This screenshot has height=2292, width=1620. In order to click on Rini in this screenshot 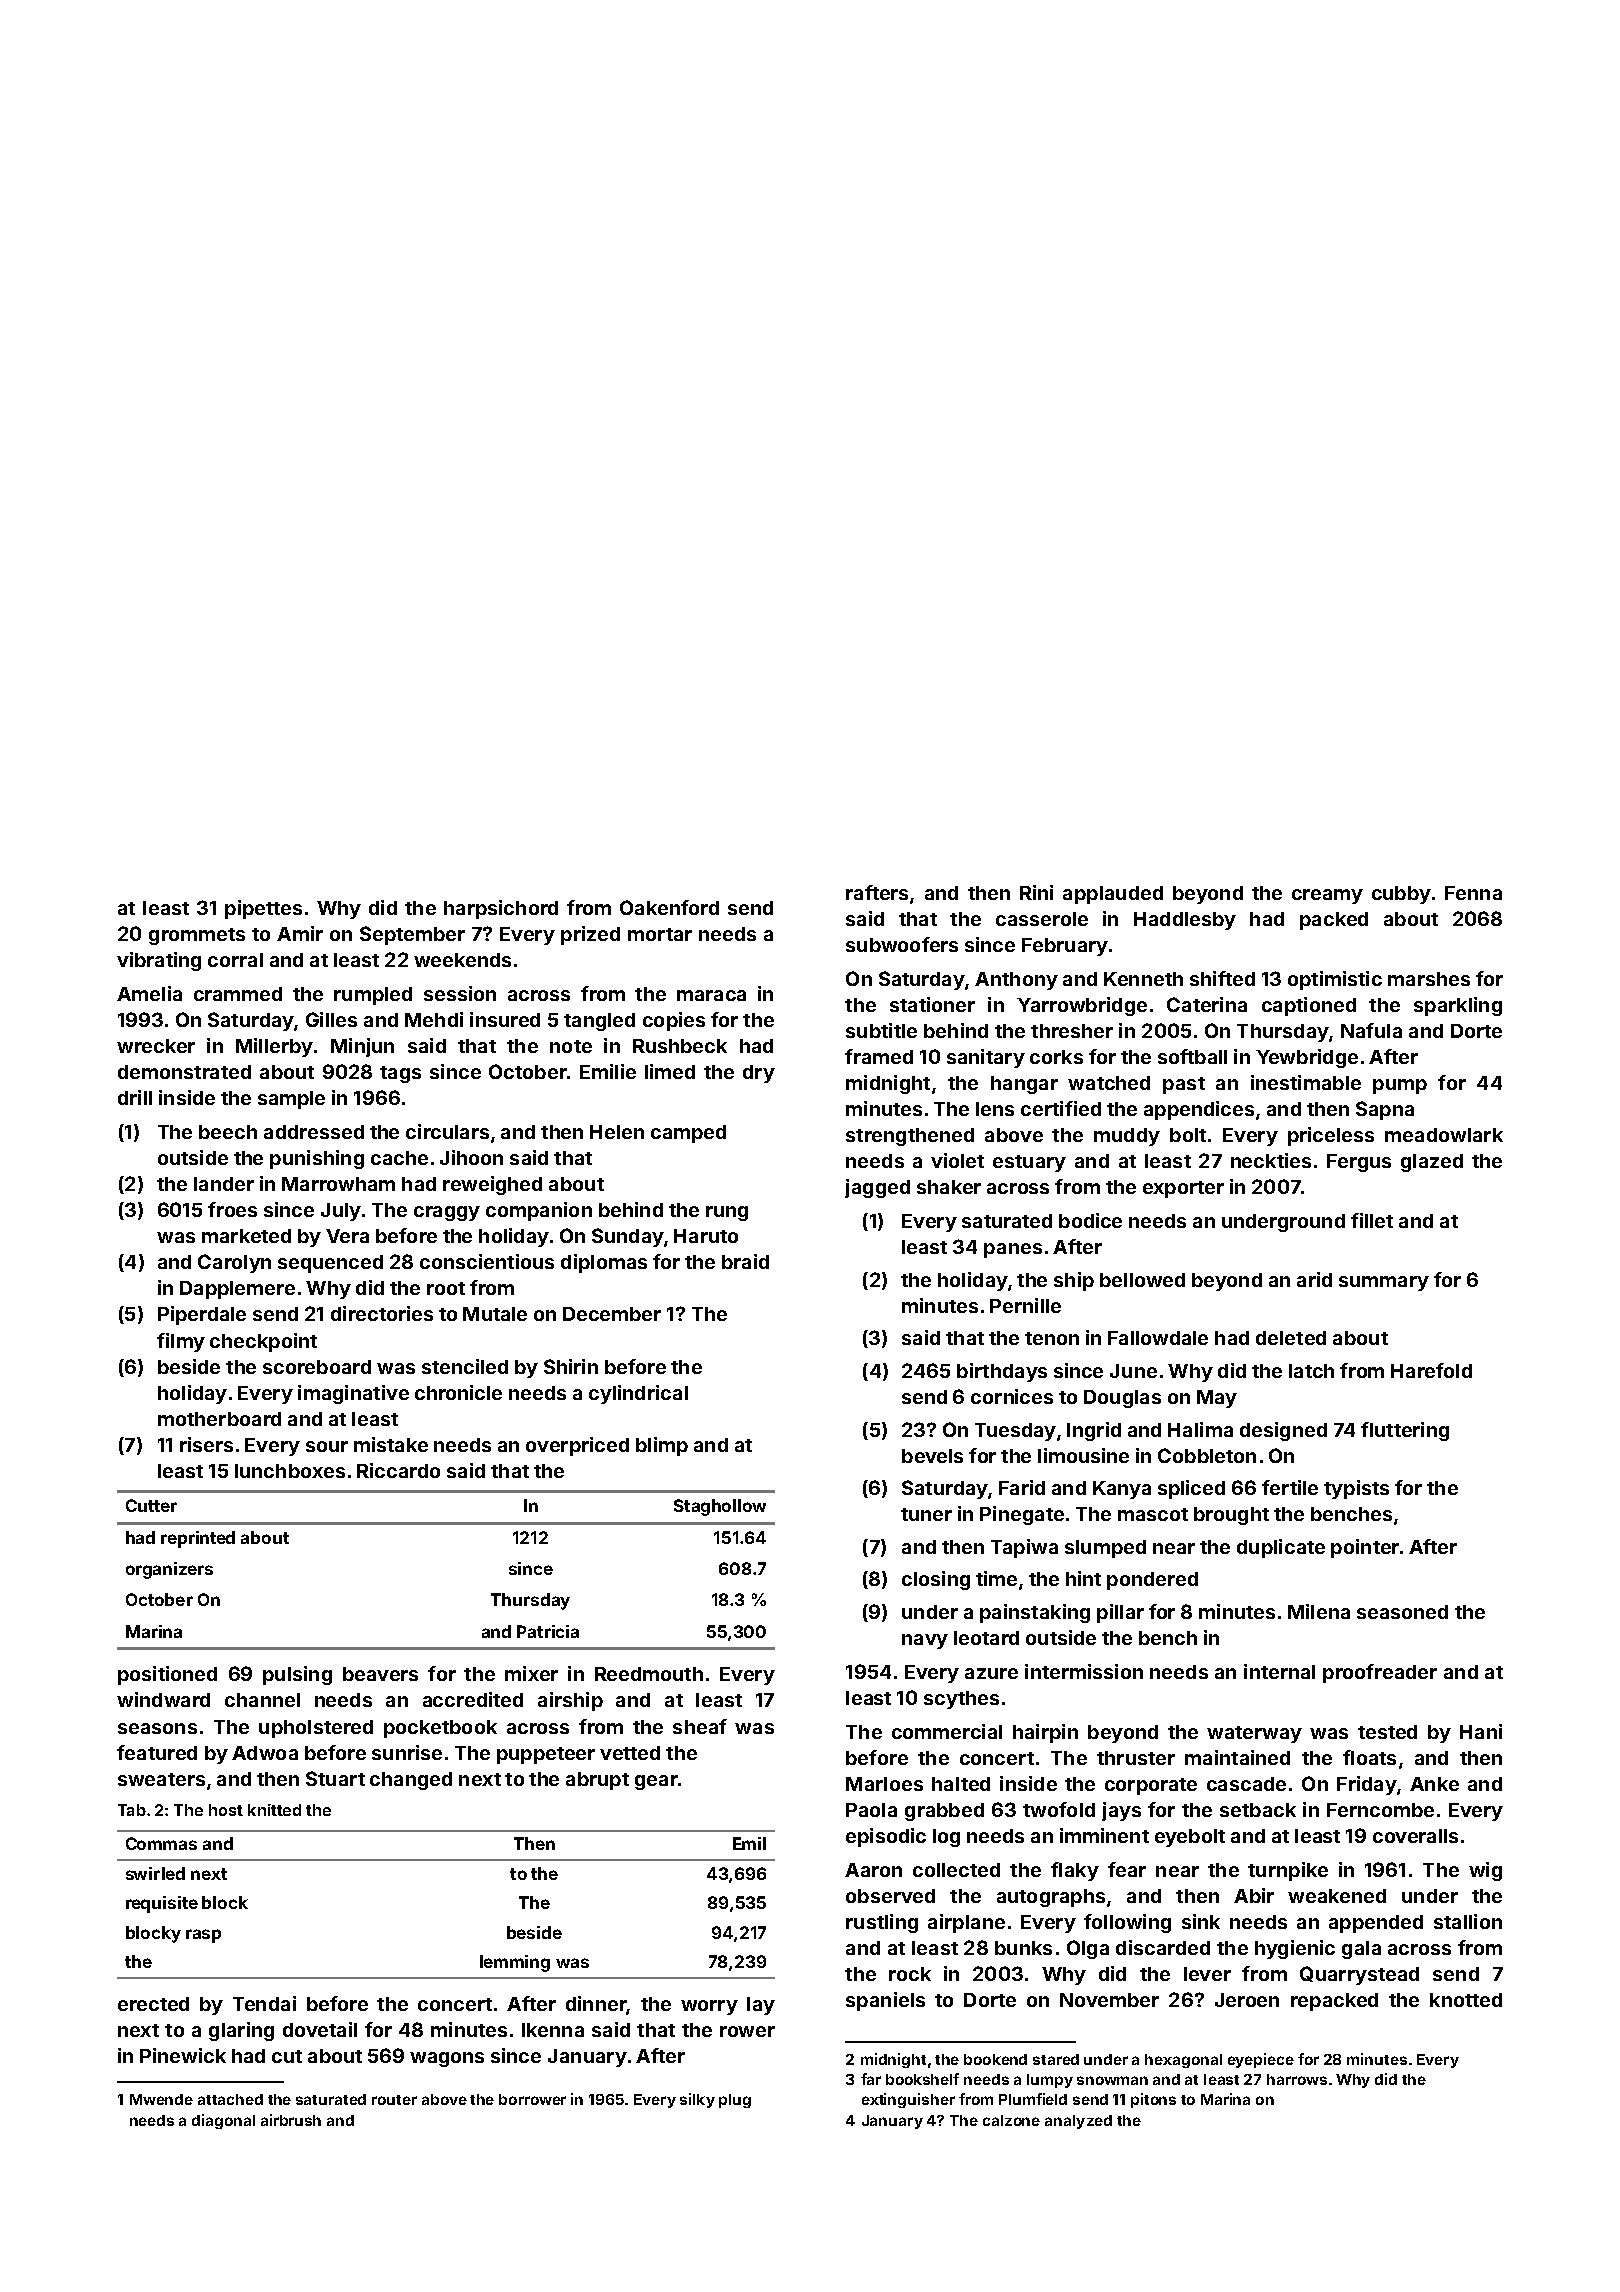, I will do `click(1036, 892)`.
